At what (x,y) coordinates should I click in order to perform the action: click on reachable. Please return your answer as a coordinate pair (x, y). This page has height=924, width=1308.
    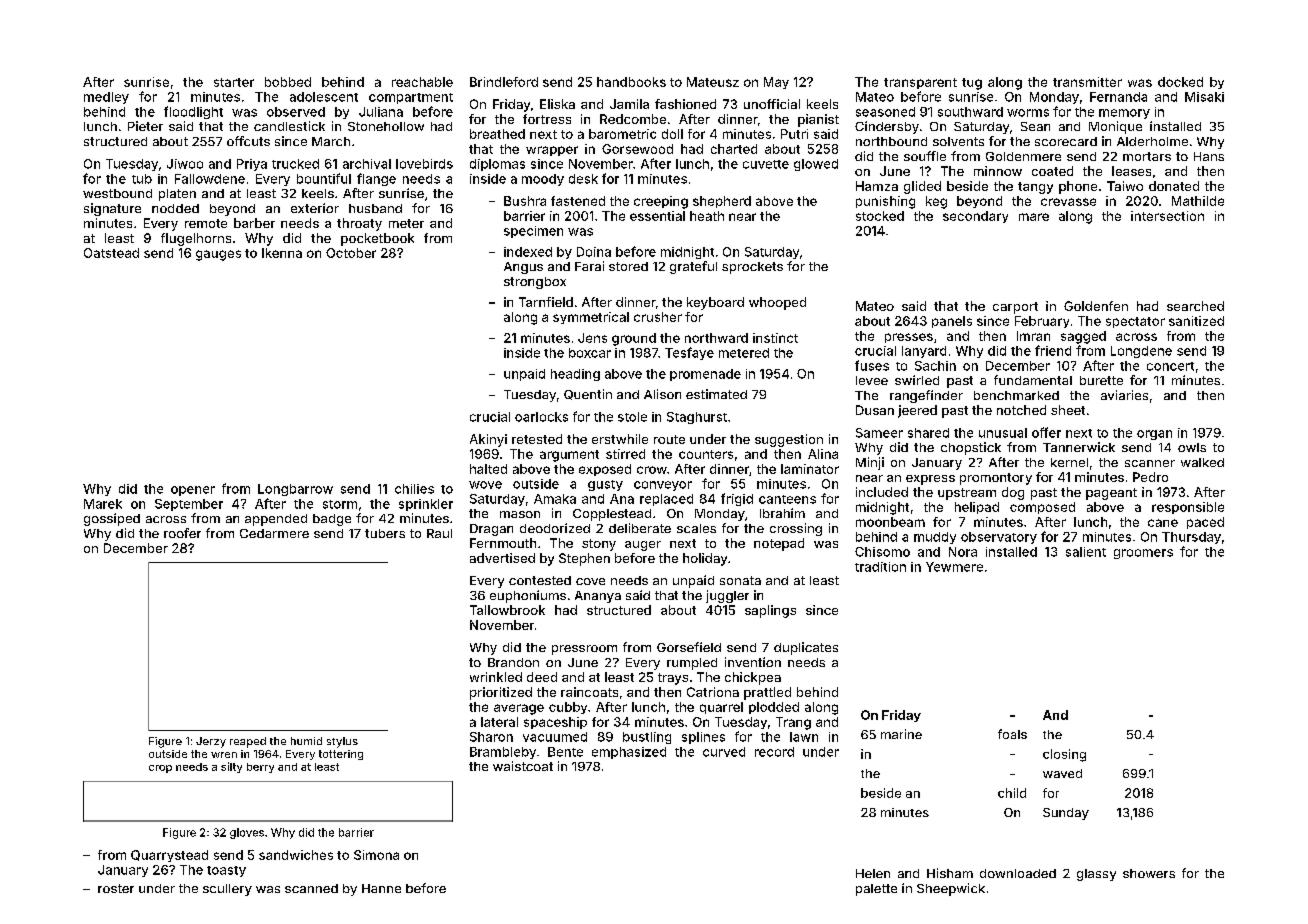
    Looking at the image, I should click on (422, 82).
